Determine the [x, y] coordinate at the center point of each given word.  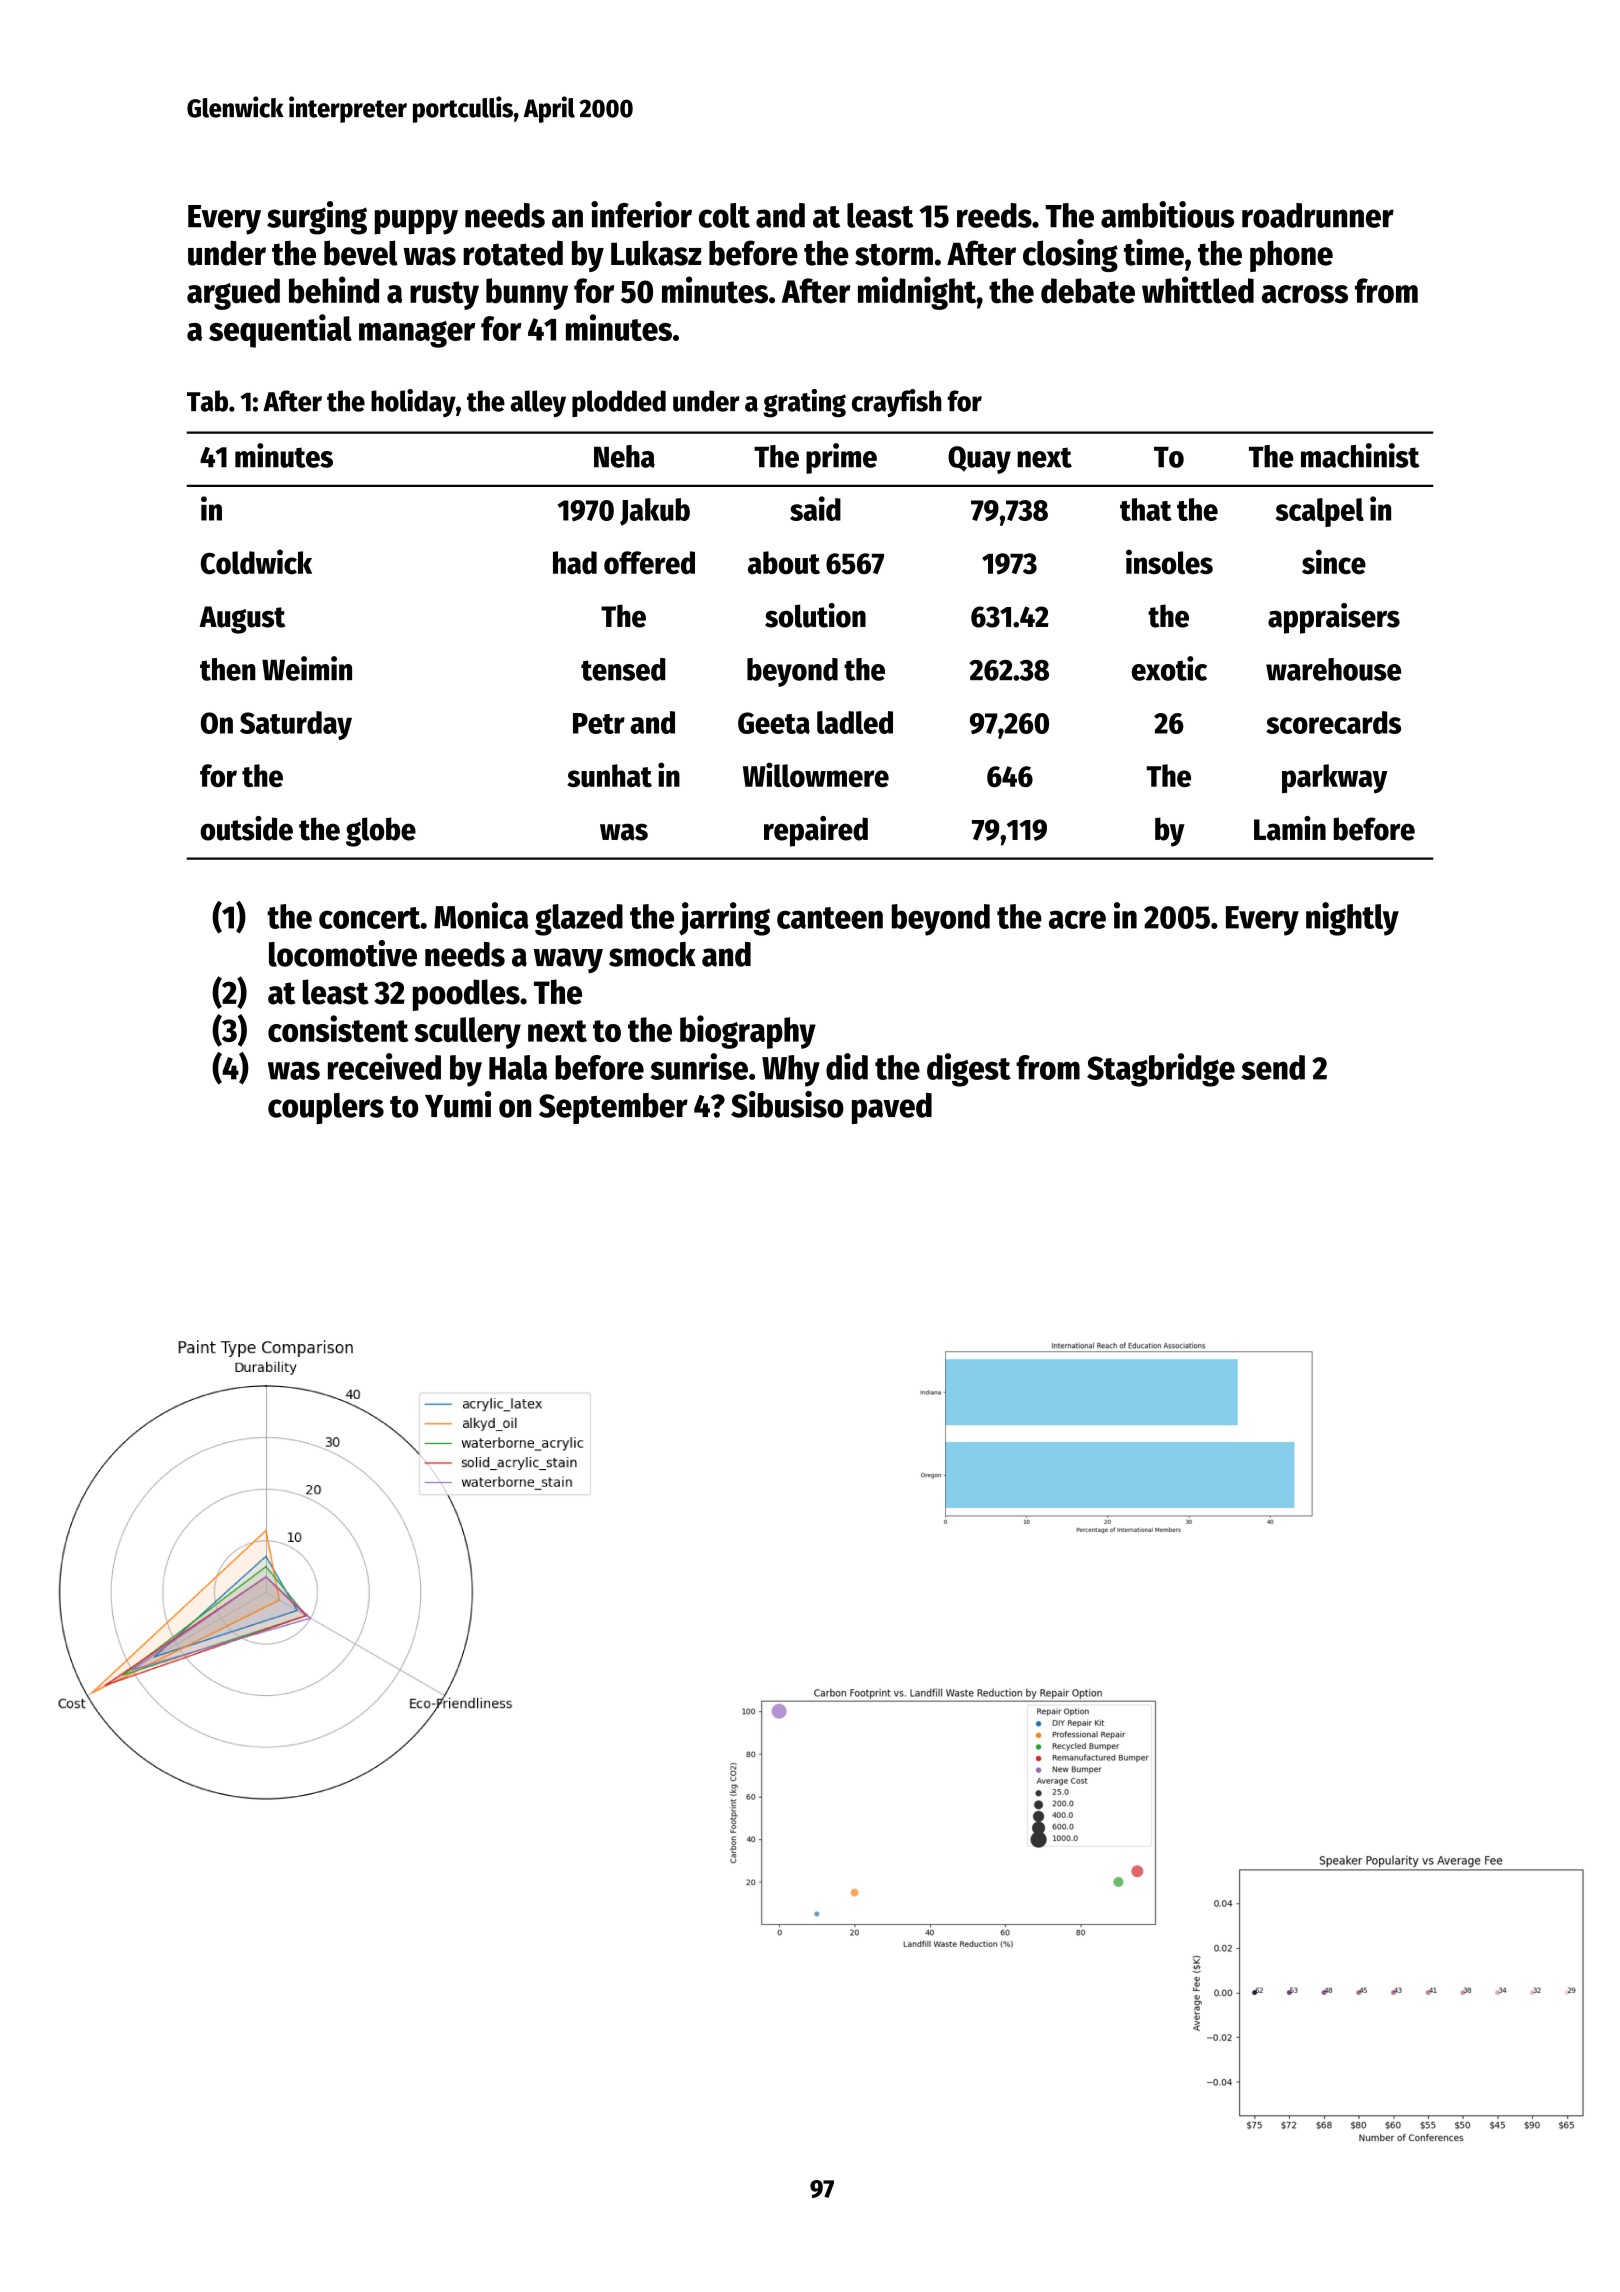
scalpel [1319, 512]
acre [1077, 919]
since [1334, 561]
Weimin [307, 668]
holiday [413, 403]
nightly [1352, 919]
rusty [444, 295]
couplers [326, 1108]
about [784, 562]
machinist [1360, 455]
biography [748, 1032]
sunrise [699, 1066]
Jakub [655, 512]
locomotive [343, 953]
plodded [619, 403]
